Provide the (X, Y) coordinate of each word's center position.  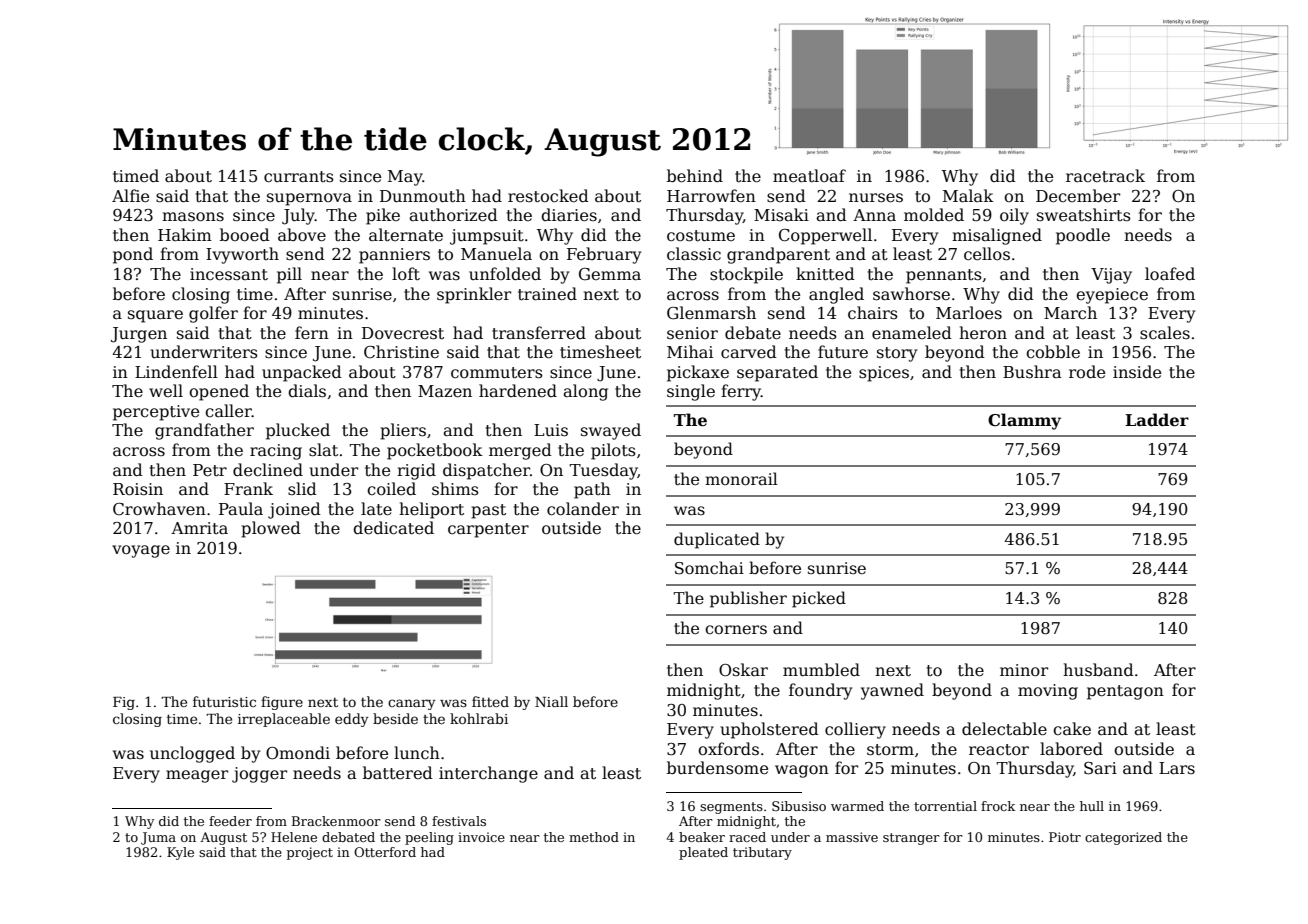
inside (1137, 372)
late (376, 509)
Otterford (385, 852)
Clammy (1024, 421)
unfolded (505, 274)
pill (289, 275)
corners (736, 630)
